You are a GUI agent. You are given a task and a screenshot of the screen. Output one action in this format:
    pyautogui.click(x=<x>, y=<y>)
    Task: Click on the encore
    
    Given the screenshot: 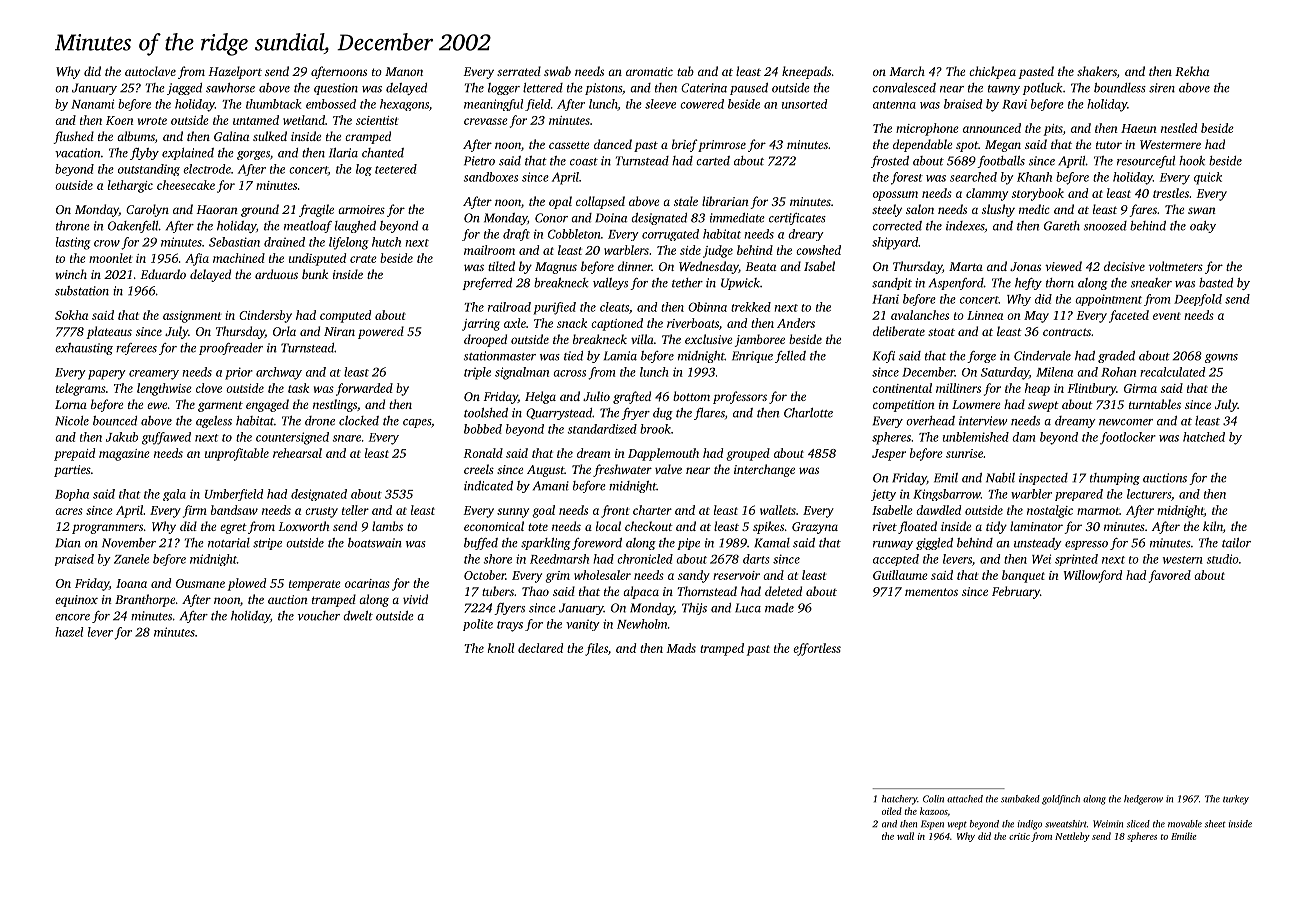 What is the action you would take?
    pyautogui.click(x=72, y=617)
